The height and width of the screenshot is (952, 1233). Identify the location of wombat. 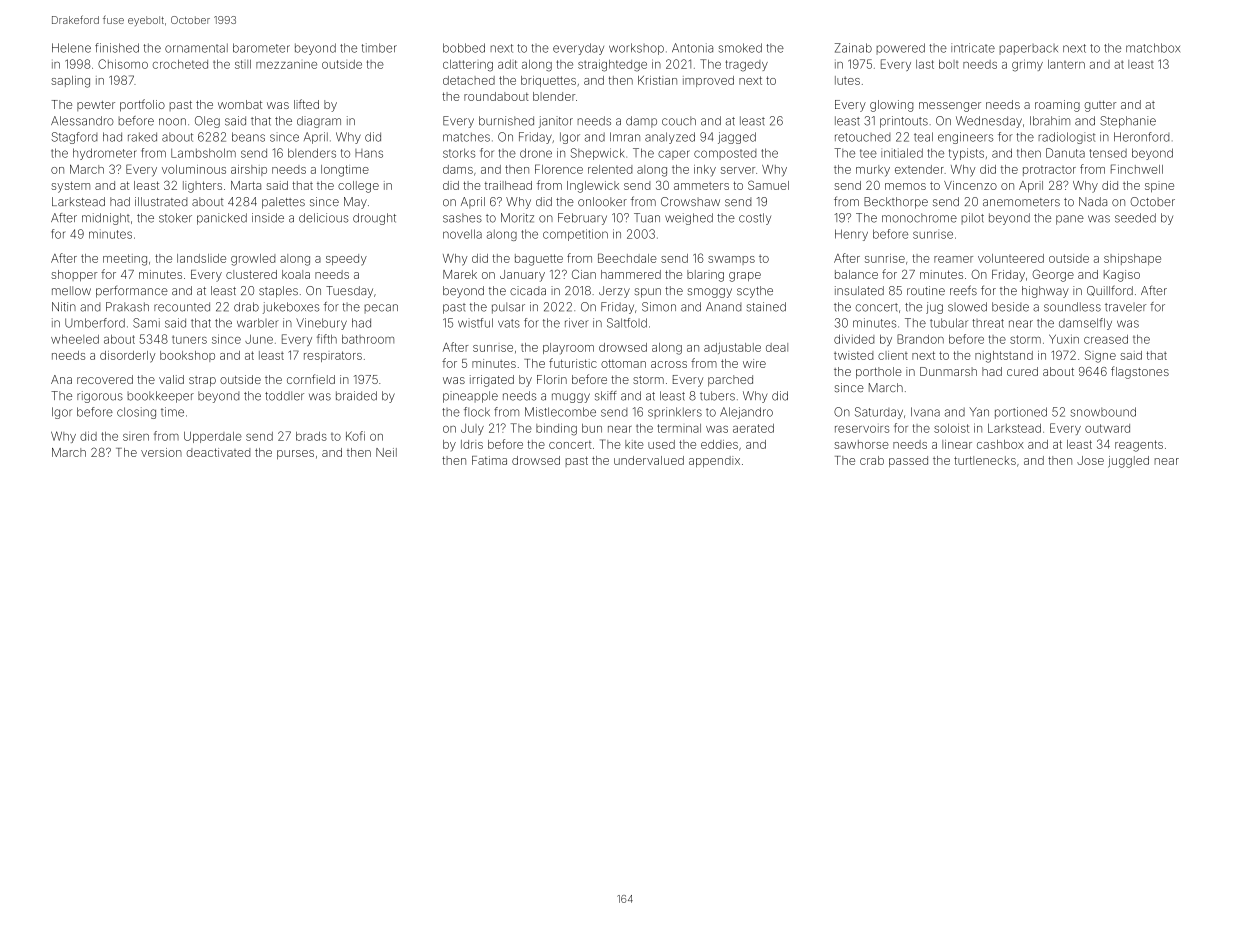
(240, 104).
